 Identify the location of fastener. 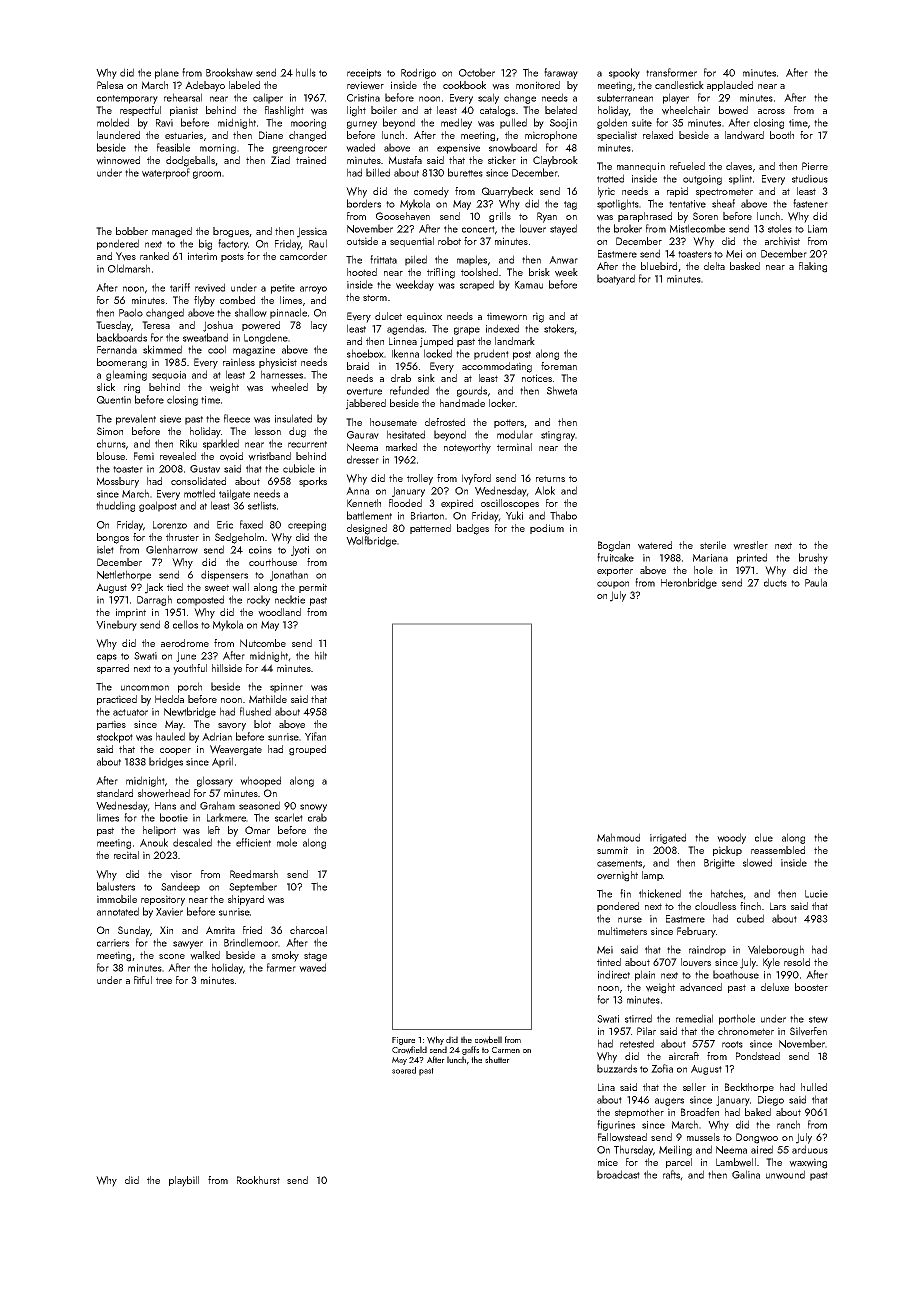
(810, 203).
